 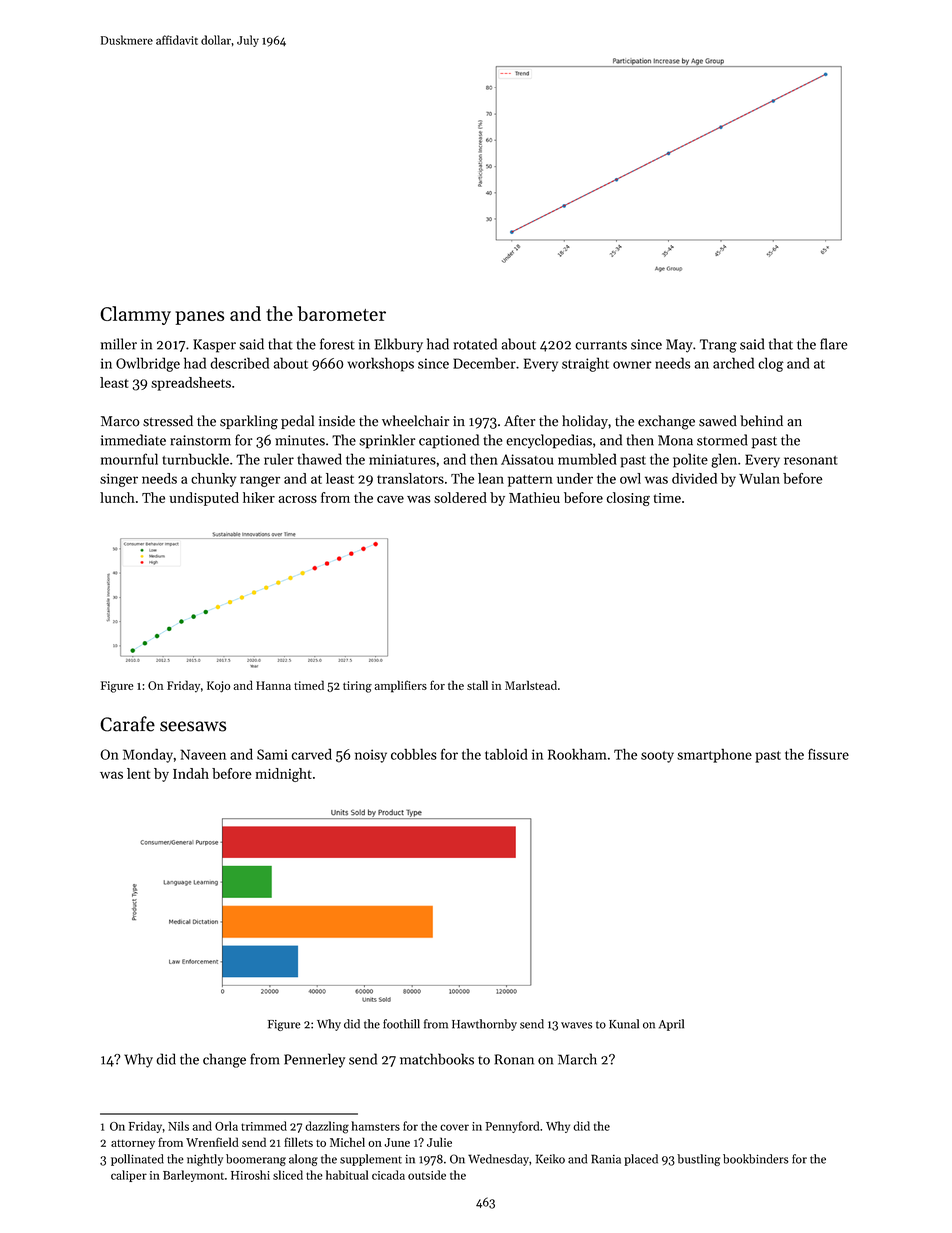 What do you see at coordinates (624, 1024) in the screenshot?
I see `Kunal` at bounding box center [624, 1024].
